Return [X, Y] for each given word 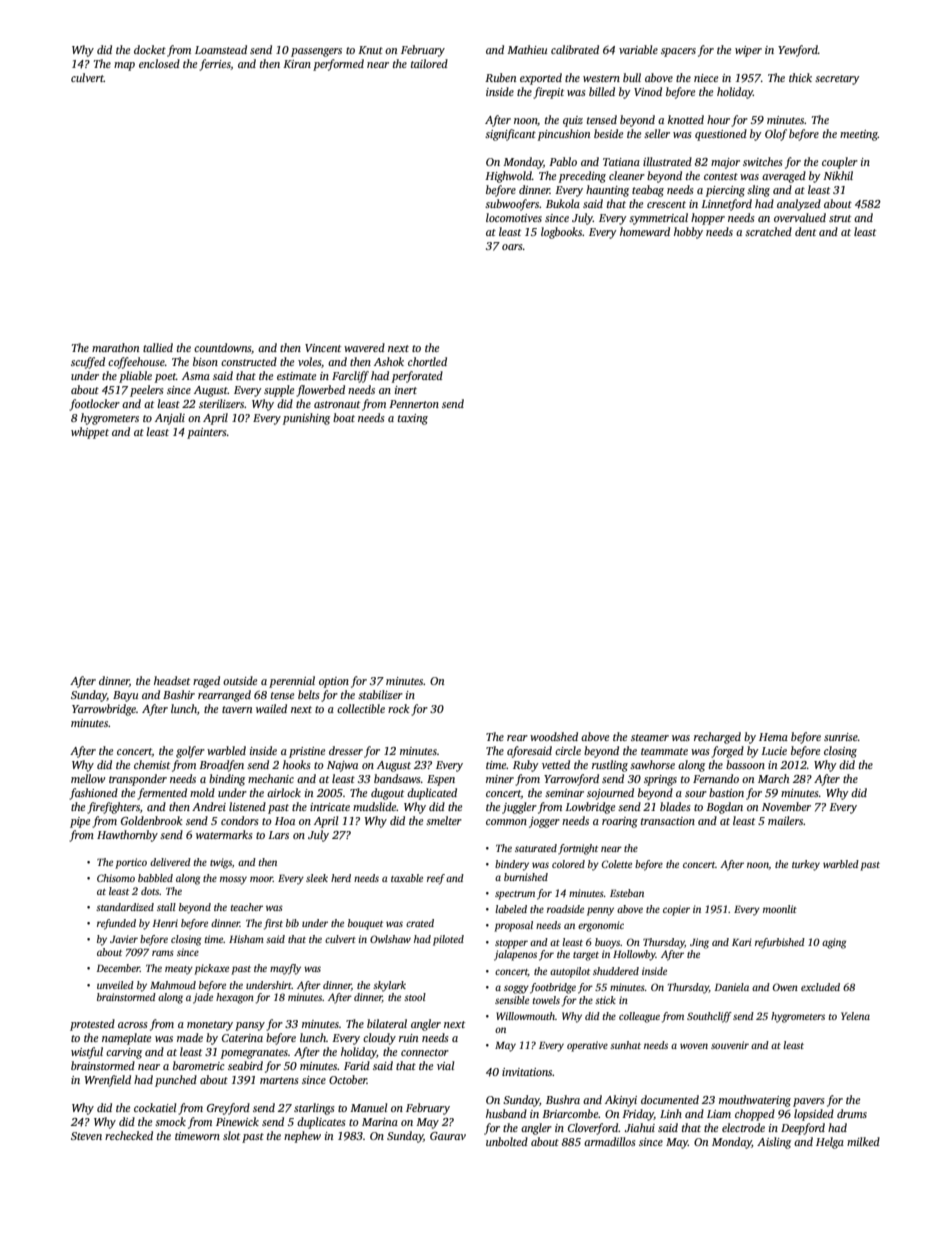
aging [834, 943]
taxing [413, 419]
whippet [90, 433]
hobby [688, 233]
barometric [198, 1065]
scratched [768, 231]
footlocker [94, 405]
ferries [215, 65]
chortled [427, 361]
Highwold [508, 177]
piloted [448, 940]
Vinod [648, 91]
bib [292, 923]
